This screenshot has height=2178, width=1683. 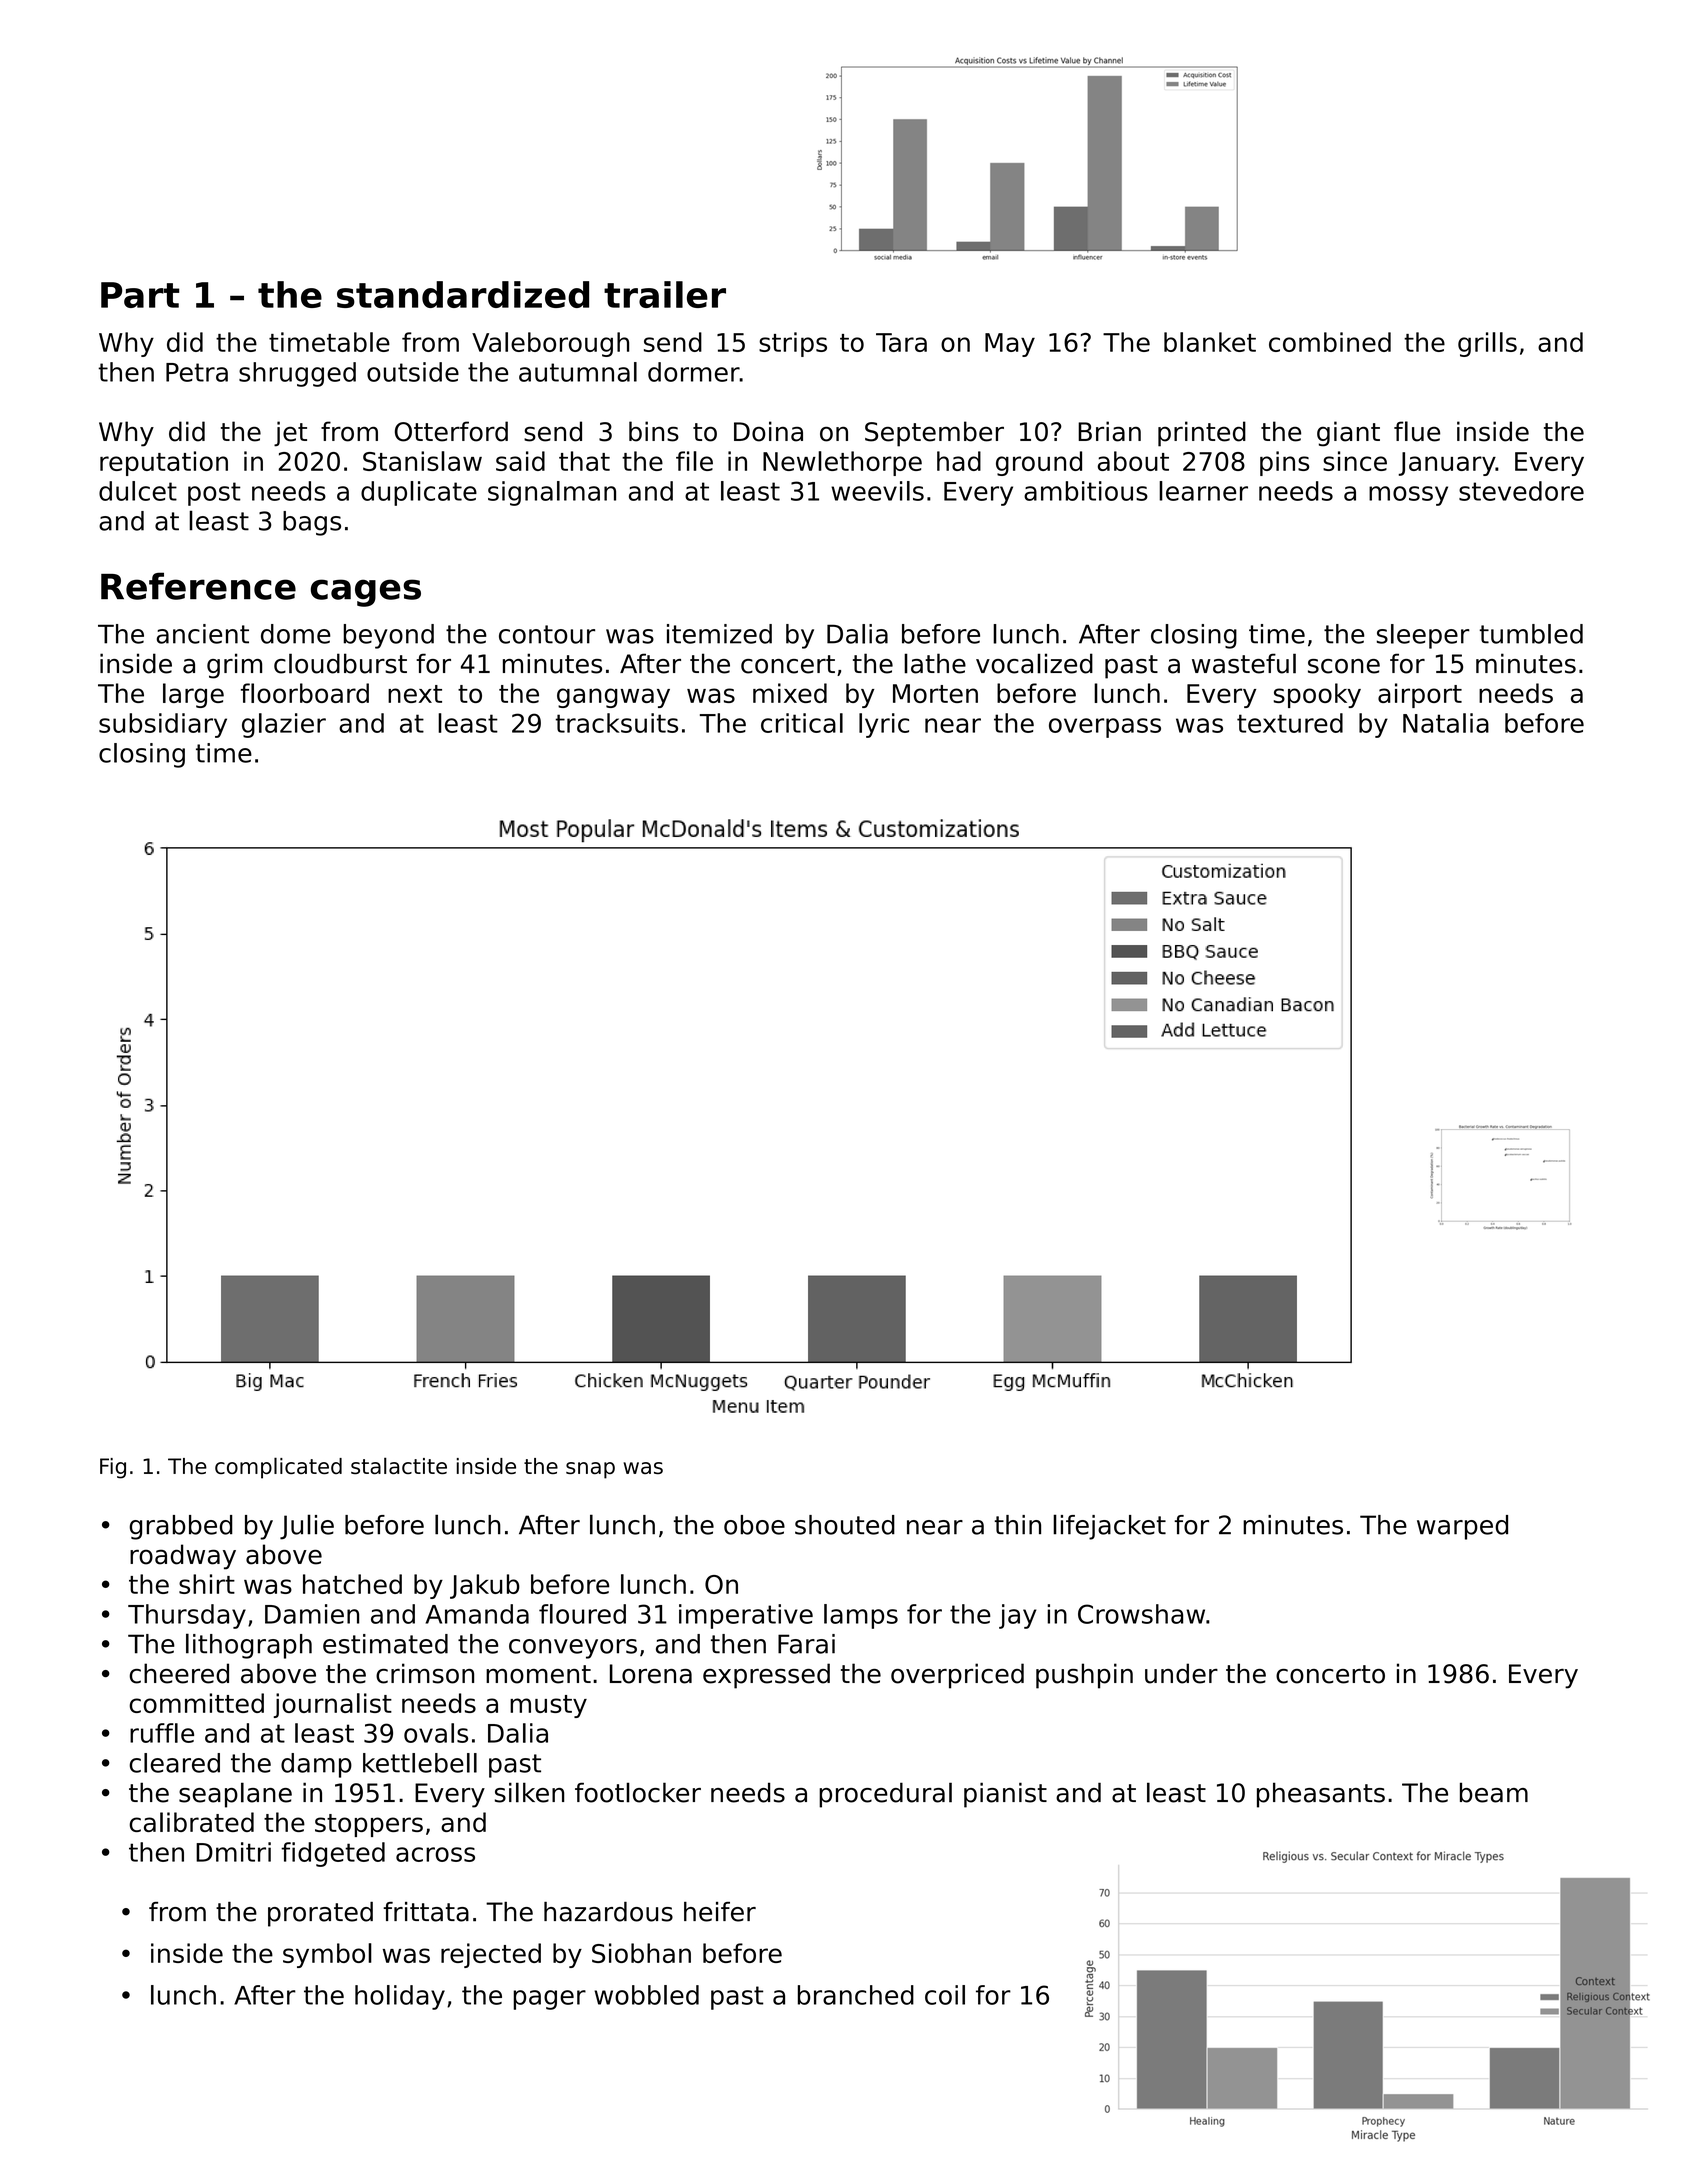 I want to click on mossy, so click(x=1408, y=496).
